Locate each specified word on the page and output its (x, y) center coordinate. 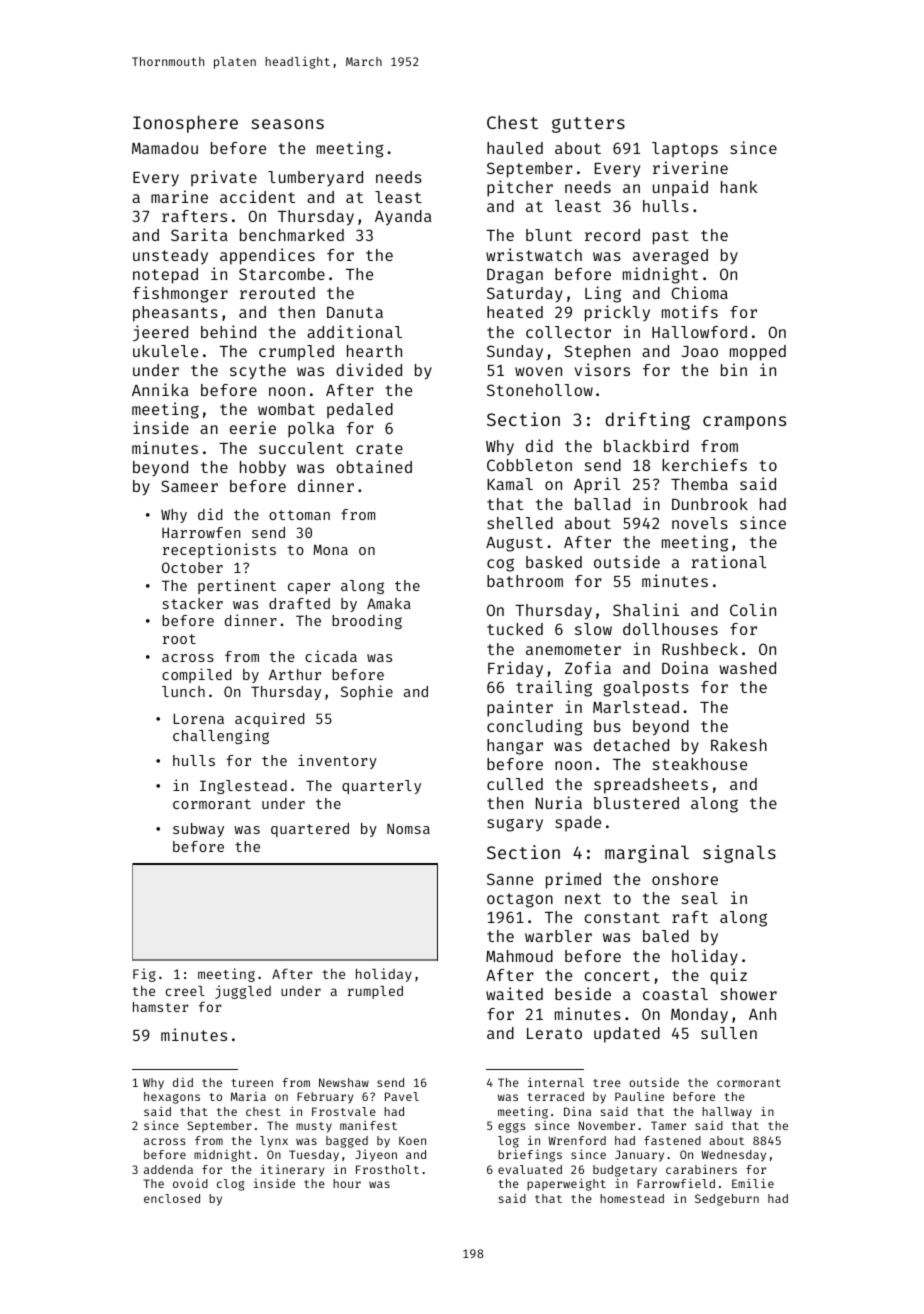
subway (198, 830)
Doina (685, 667)
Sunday (515, 352)
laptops (685, 150)
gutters (588, 125)
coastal (675, 994)
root (179, 639)
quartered (310, 830)
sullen (729, 1033)
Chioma (700, 292)
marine (179, 196)
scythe (258, 372)
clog (231, 1185)
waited (514, 993)
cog (500, 565)
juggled (243, 992)
